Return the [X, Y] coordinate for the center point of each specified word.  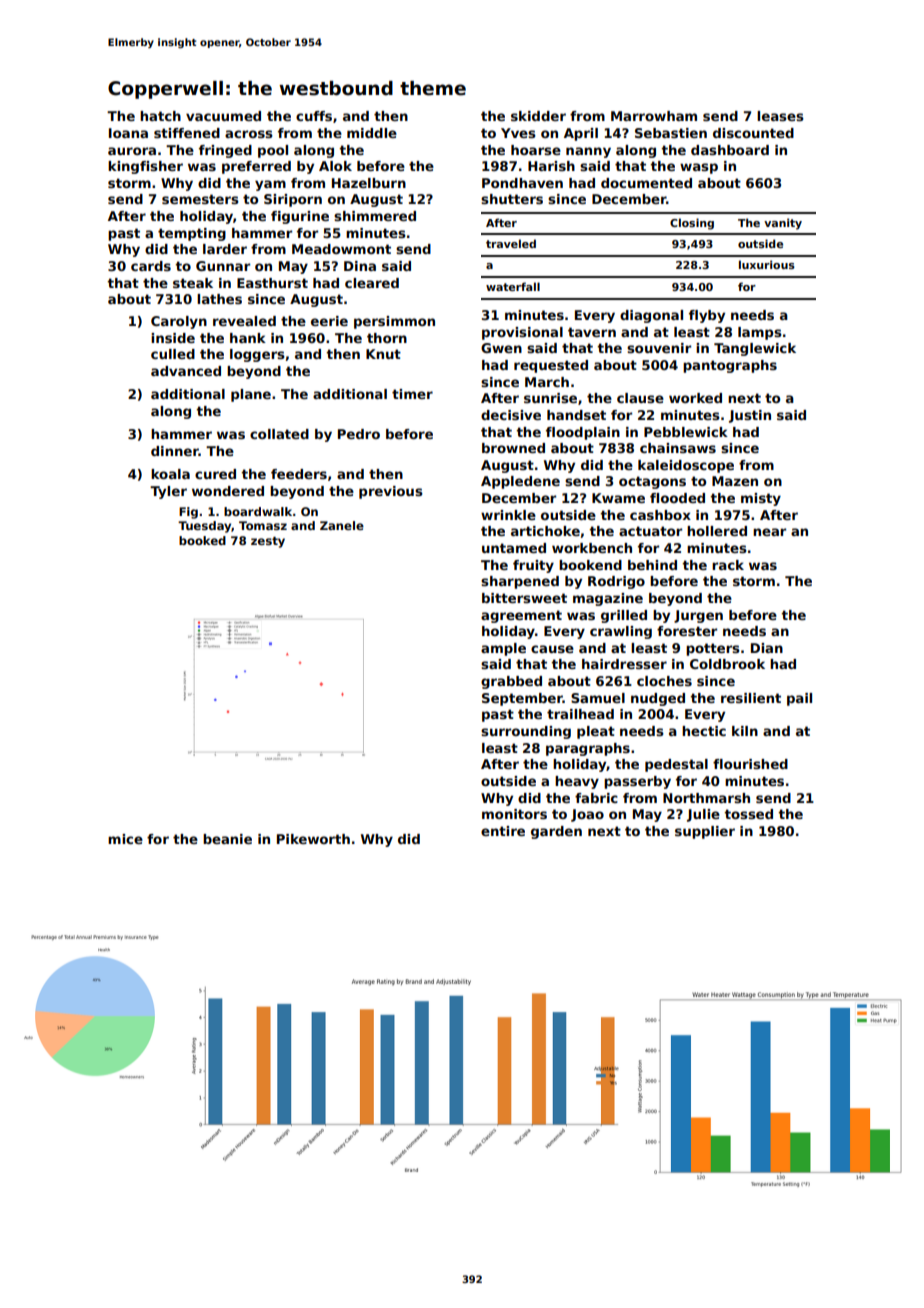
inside [173, 338]
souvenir [659, 348]
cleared [372, 283]
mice [125, 839]
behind [652, 565]
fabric [596, 798]
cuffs [314, 116]
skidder [538, 116]
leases [780, 116]
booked [202, 540]
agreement [521, 616]
